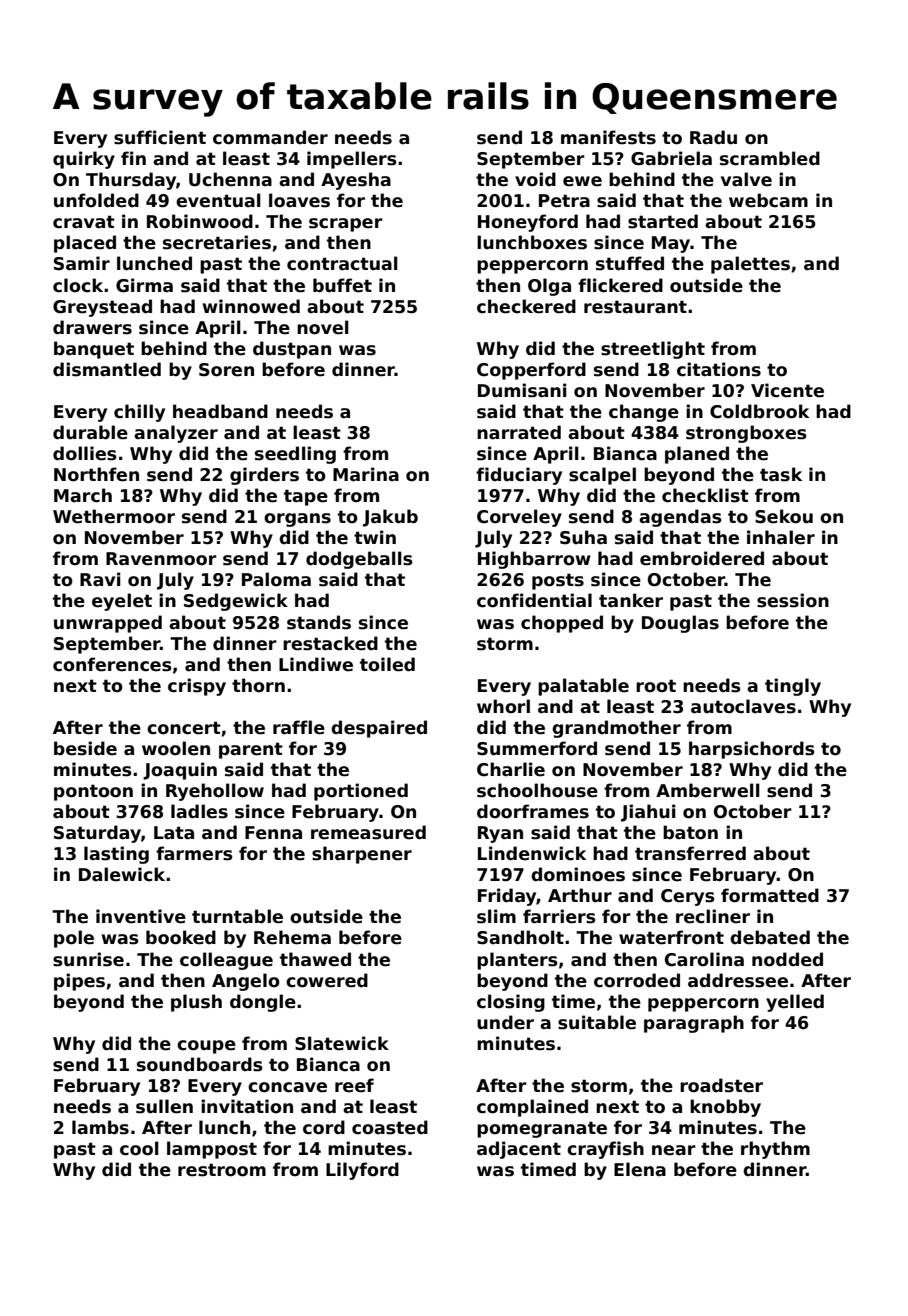 Image resolution: width=908 pixels, height=1316 pixels. Describe the element at coordinates (520, 937) in the document. I see `Sandholt` at that location.
